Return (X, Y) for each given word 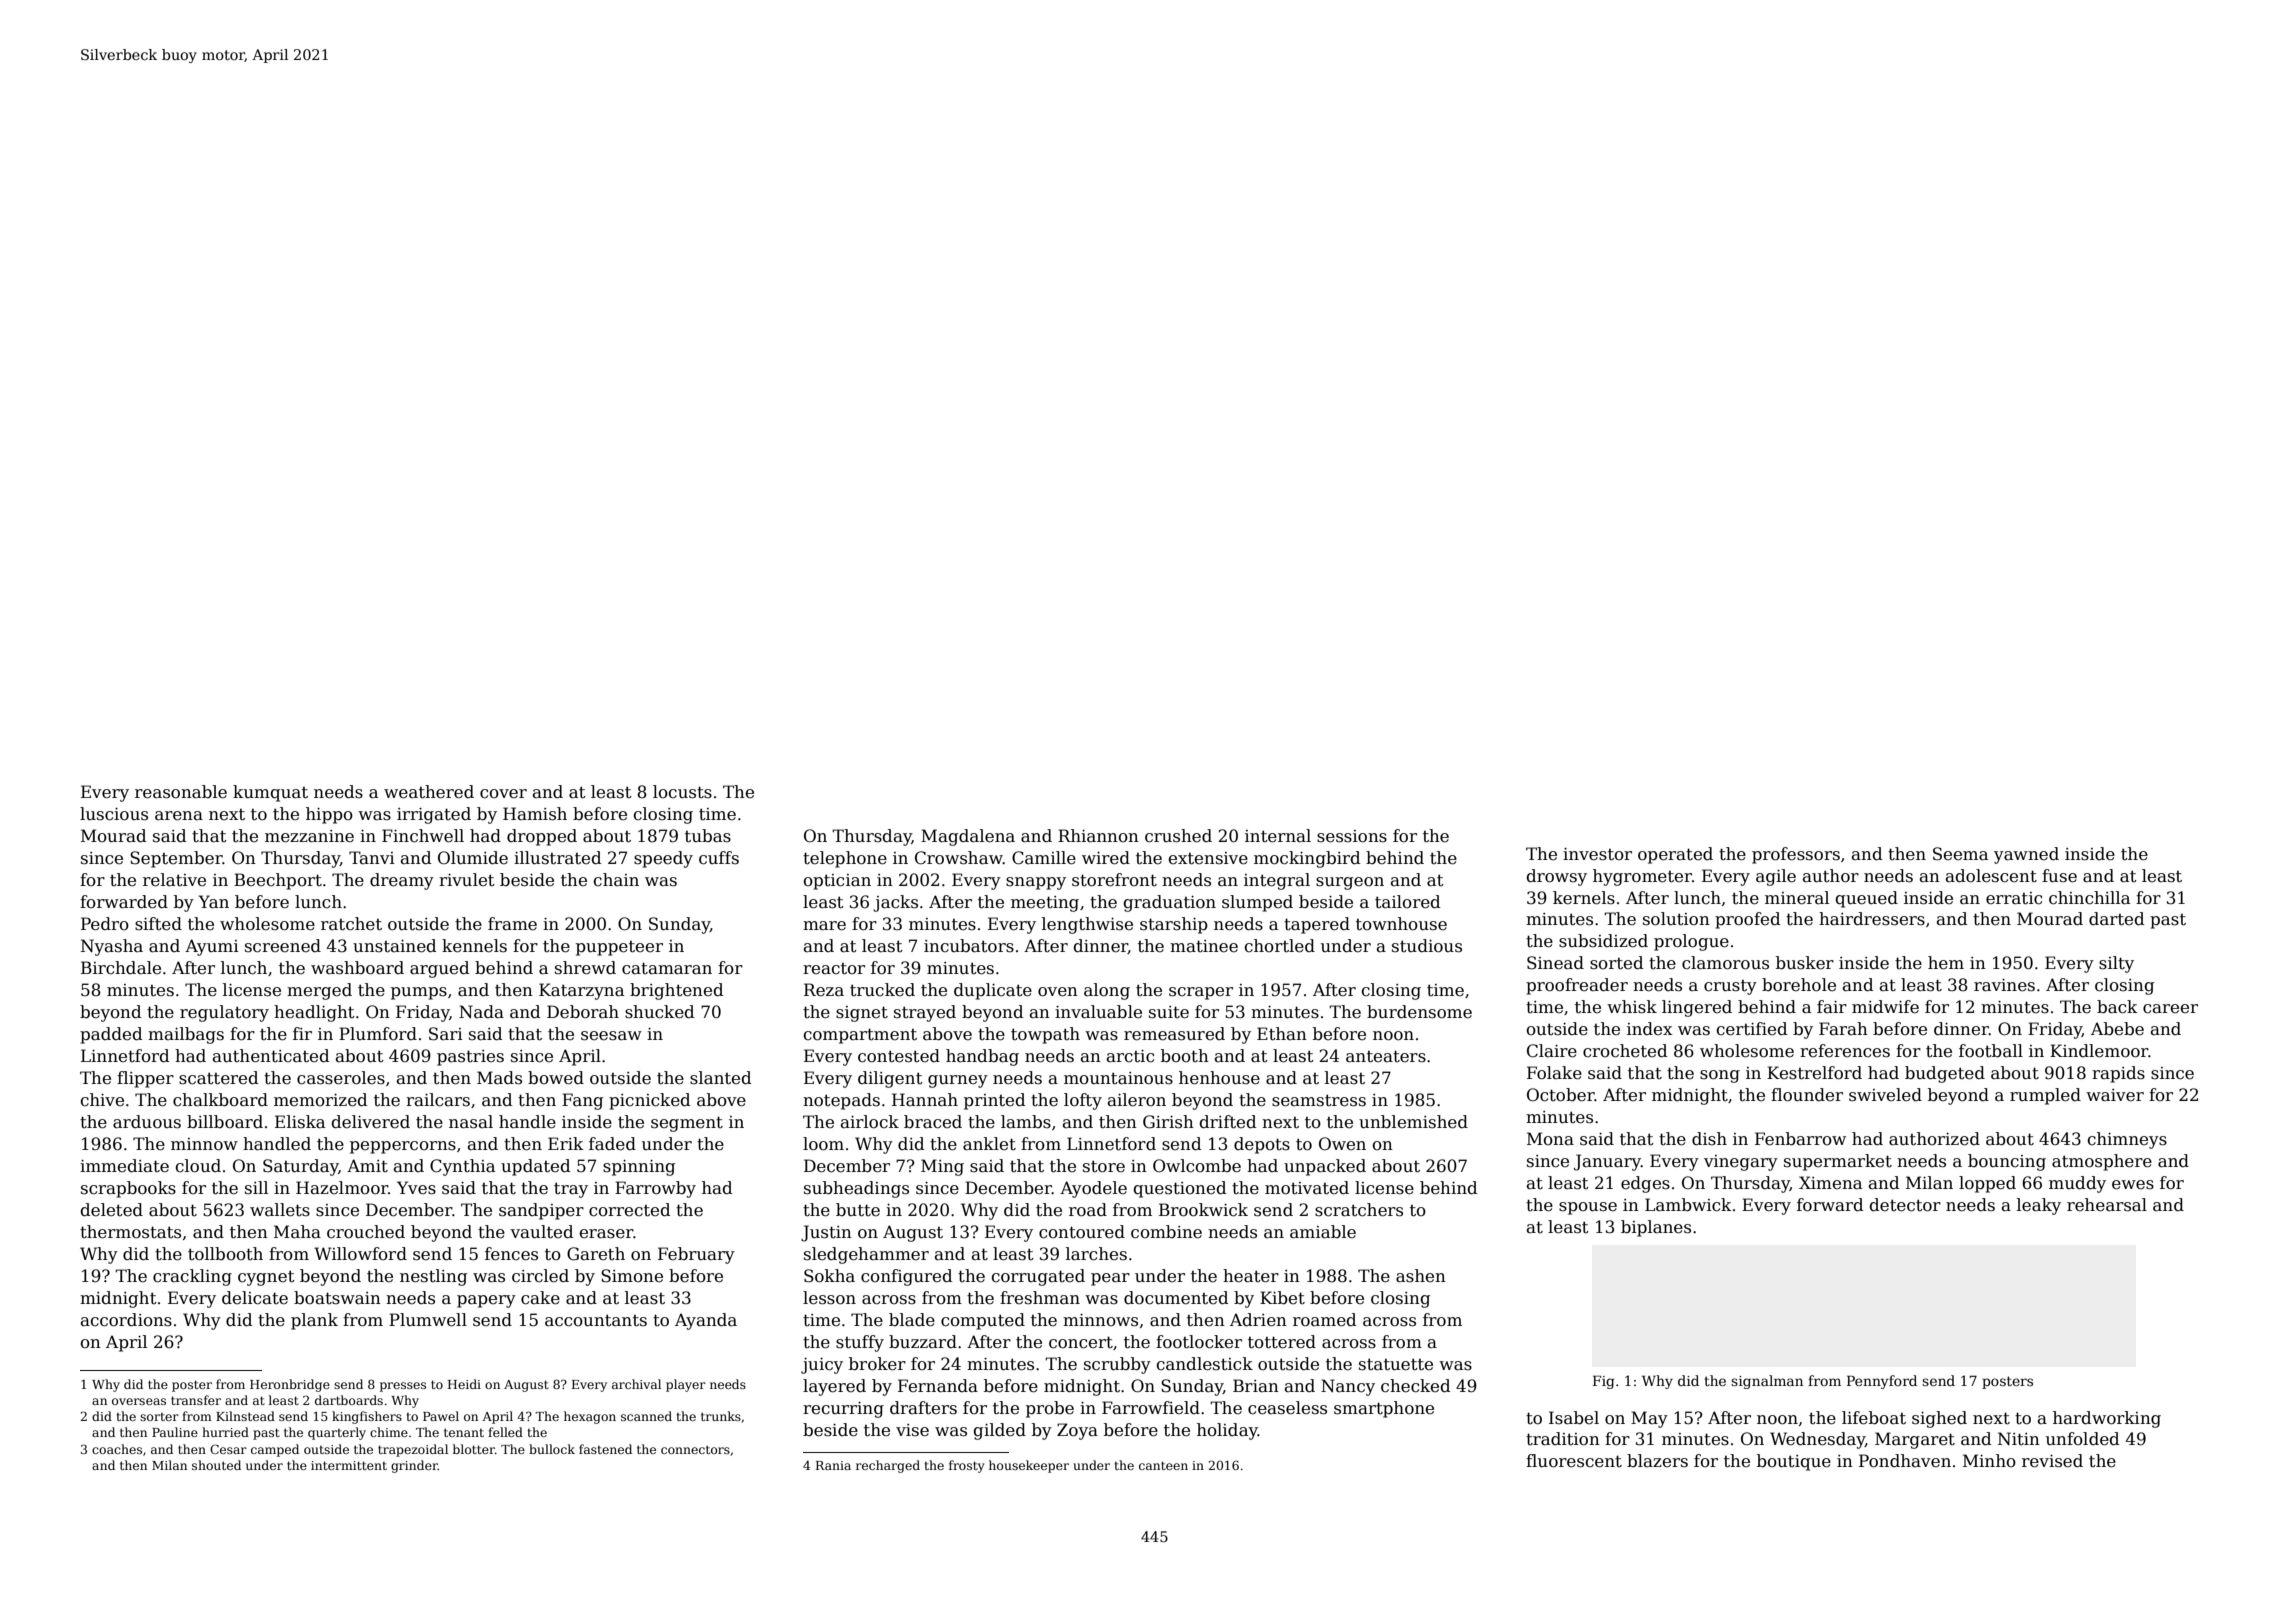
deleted (111, 1210)
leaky (2039, 1206)
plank (314, 1321)
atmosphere (2102, 1162)
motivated (1307, 1188)
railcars (438, 1100)
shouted (216, 1465)
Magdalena (968, 837)
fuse (2059, 876)
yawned (2026, 855)
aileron (1137, 1100)
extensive (1208, 858)
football (1991, 1051)
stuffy (860, 1343)
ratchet (351, 924)
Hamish (535, 814)
